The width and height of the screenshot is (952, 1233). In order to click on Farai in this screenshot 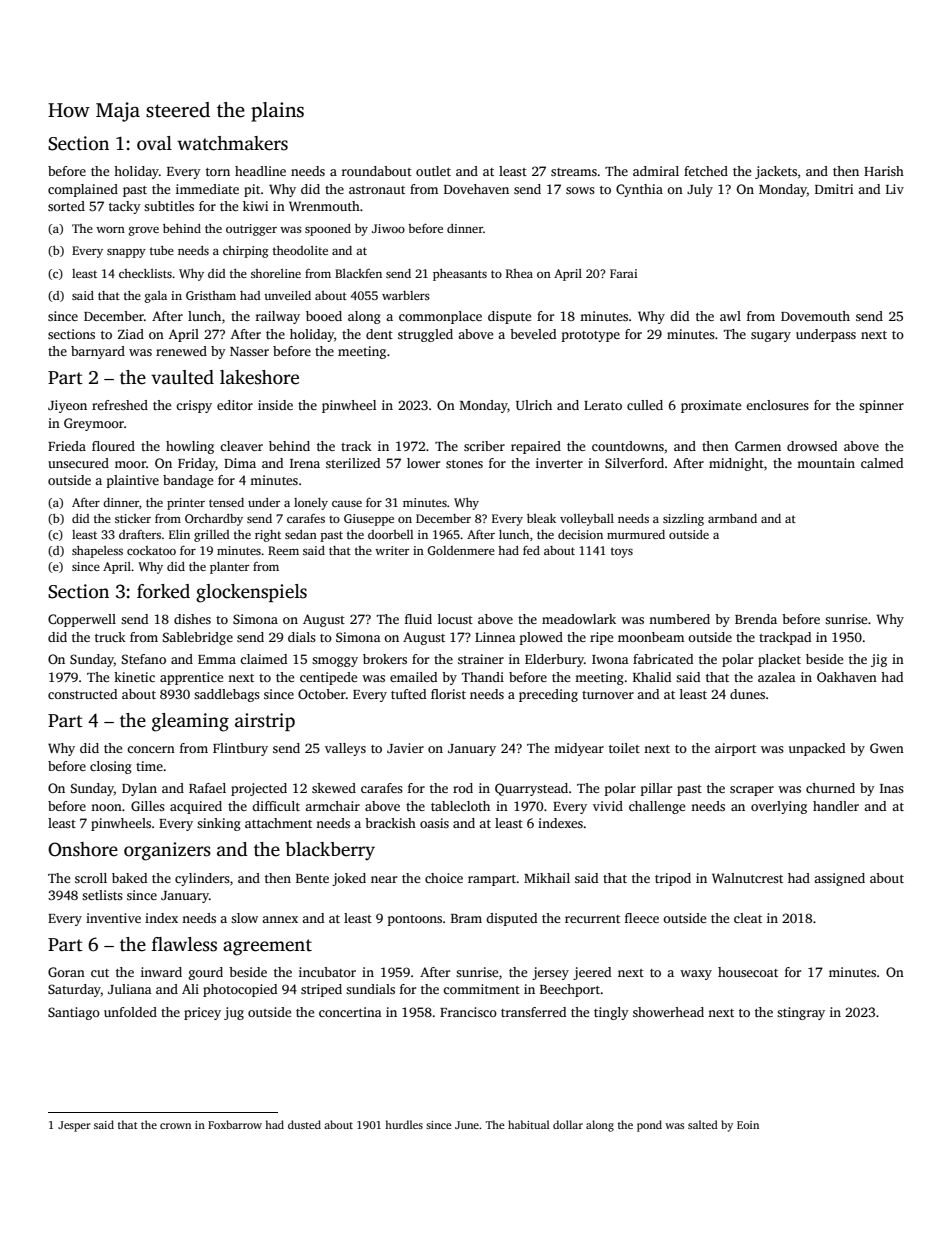, I will do `click(623, 273)`.
